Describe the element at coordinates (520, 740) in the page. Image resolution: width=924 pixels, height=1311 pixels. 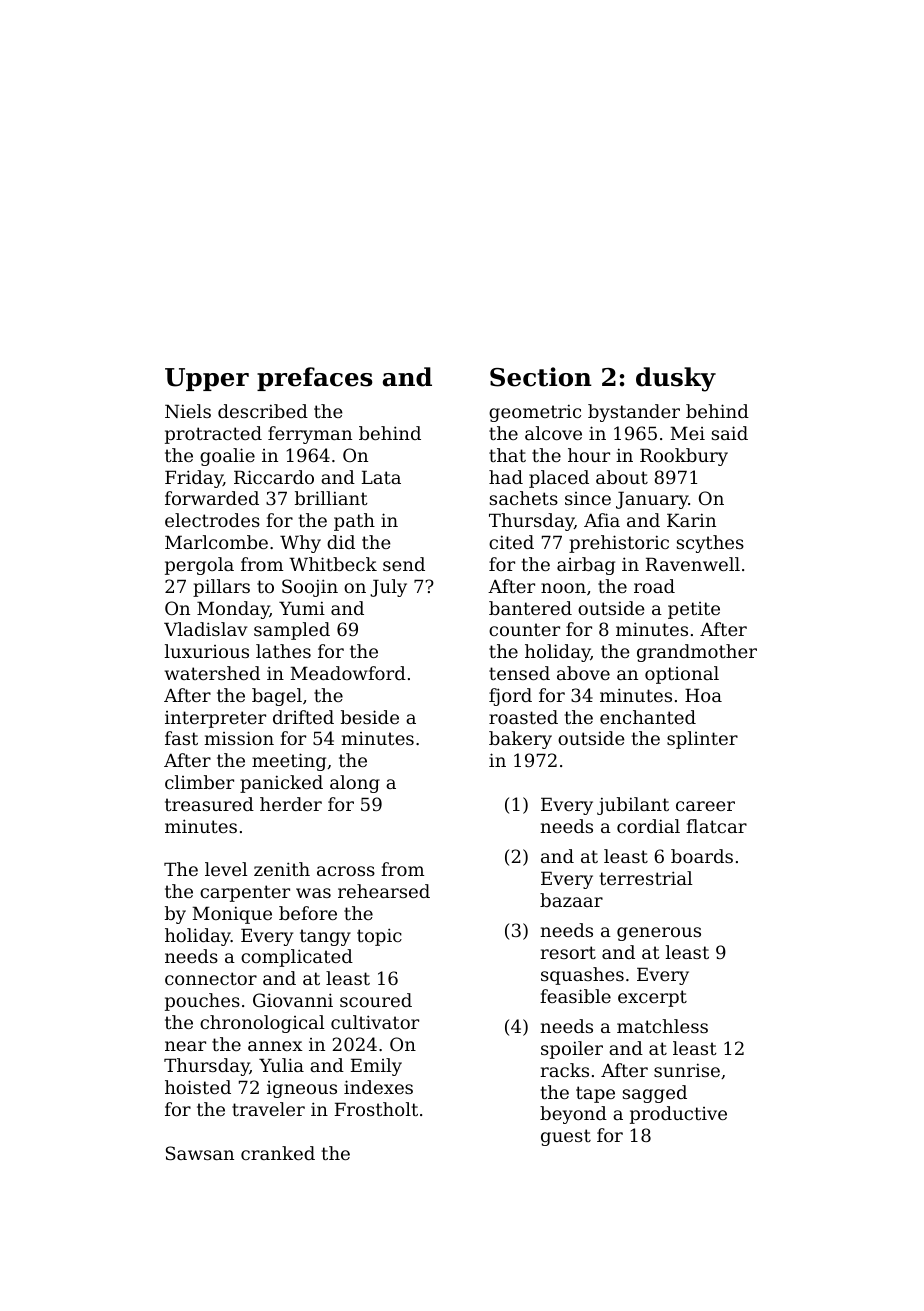
I see `bakery` at that location.
